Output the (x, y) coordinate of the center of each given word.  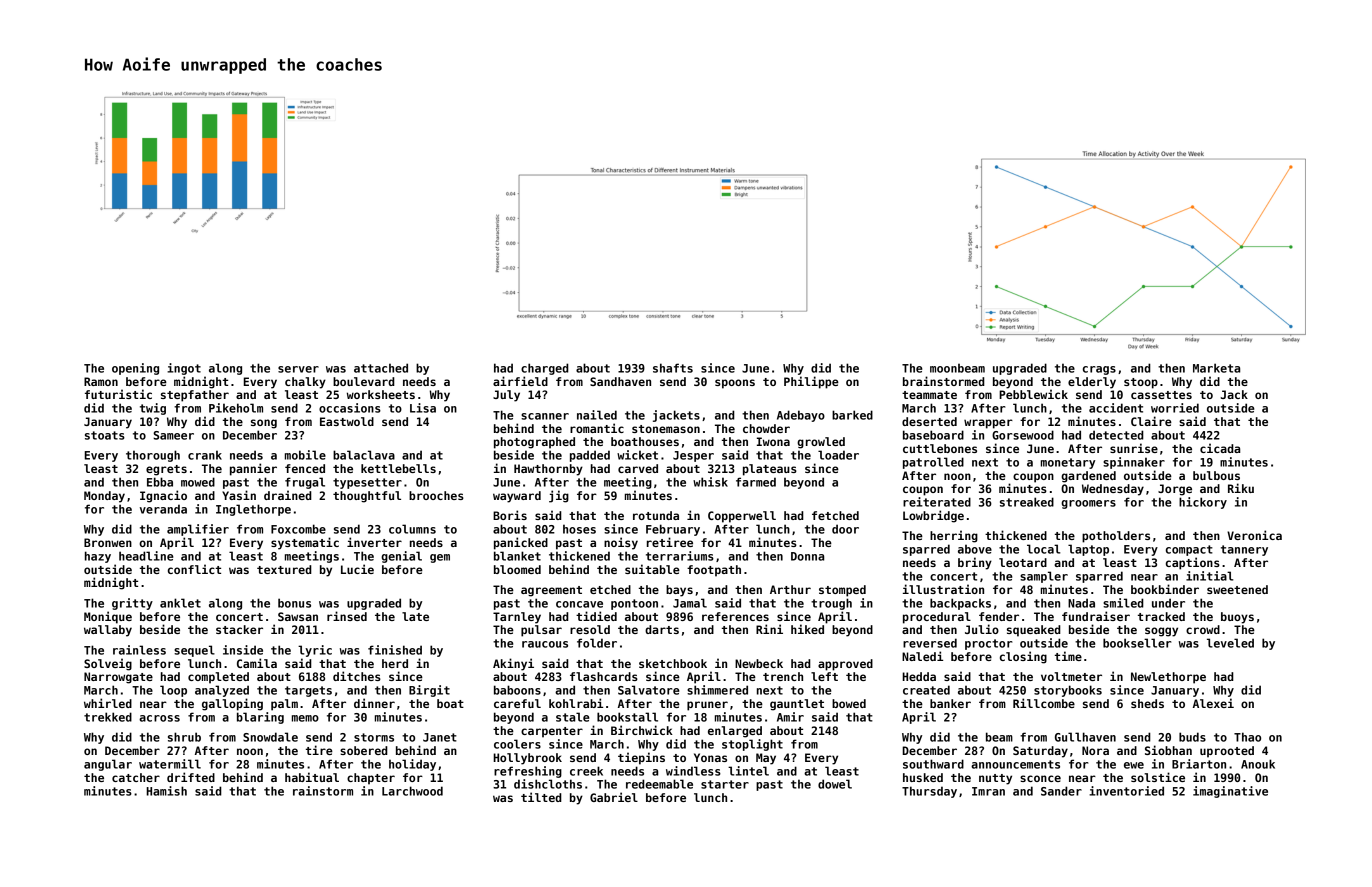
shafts (673, 368)
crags (1099, 370)
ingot (184, 369)
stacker (239, 629)
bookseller (1137, 643)
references (735, 616)
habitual (312, 777)
